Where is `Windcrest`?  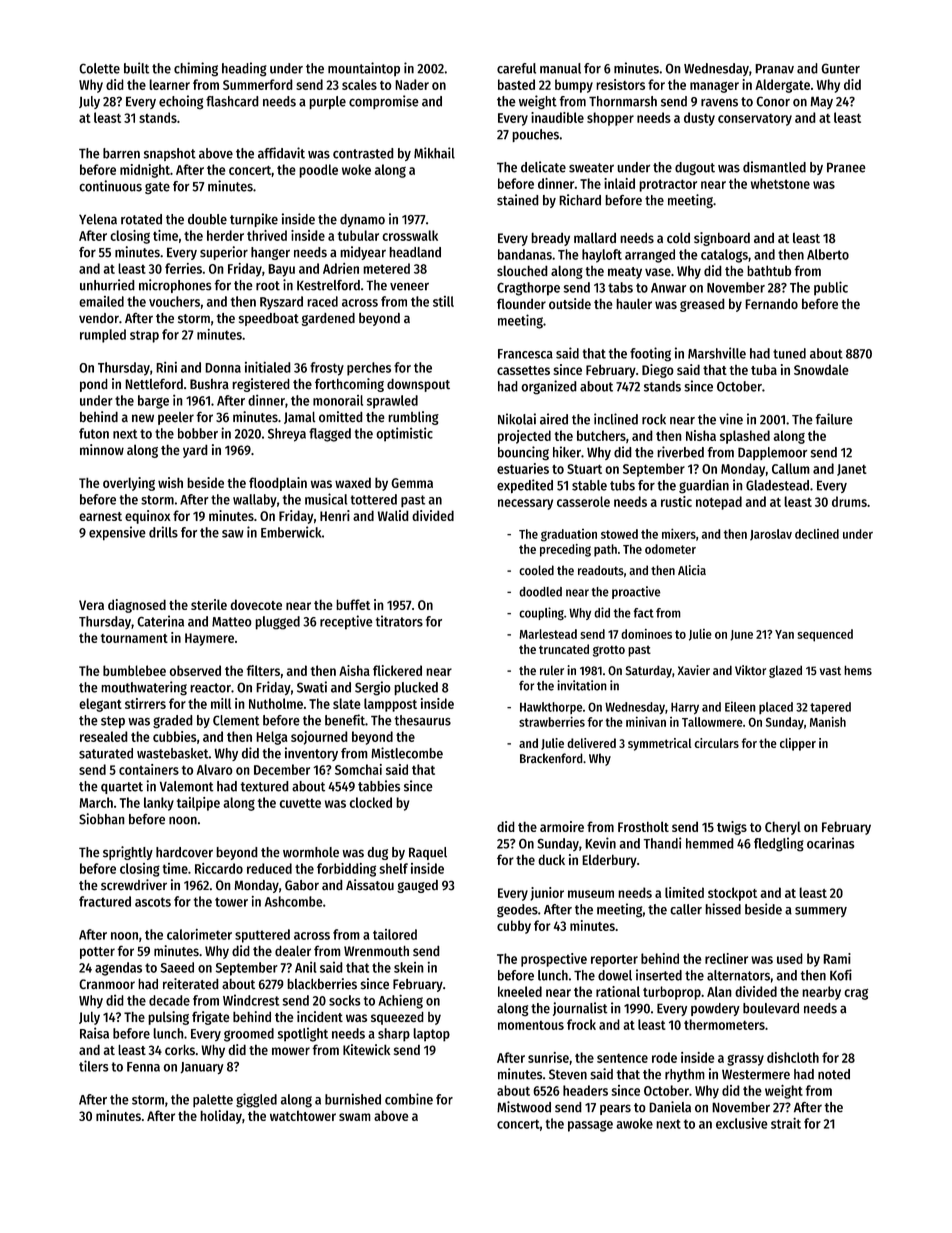 Windcrest is located at coordinates (251, 1000).
